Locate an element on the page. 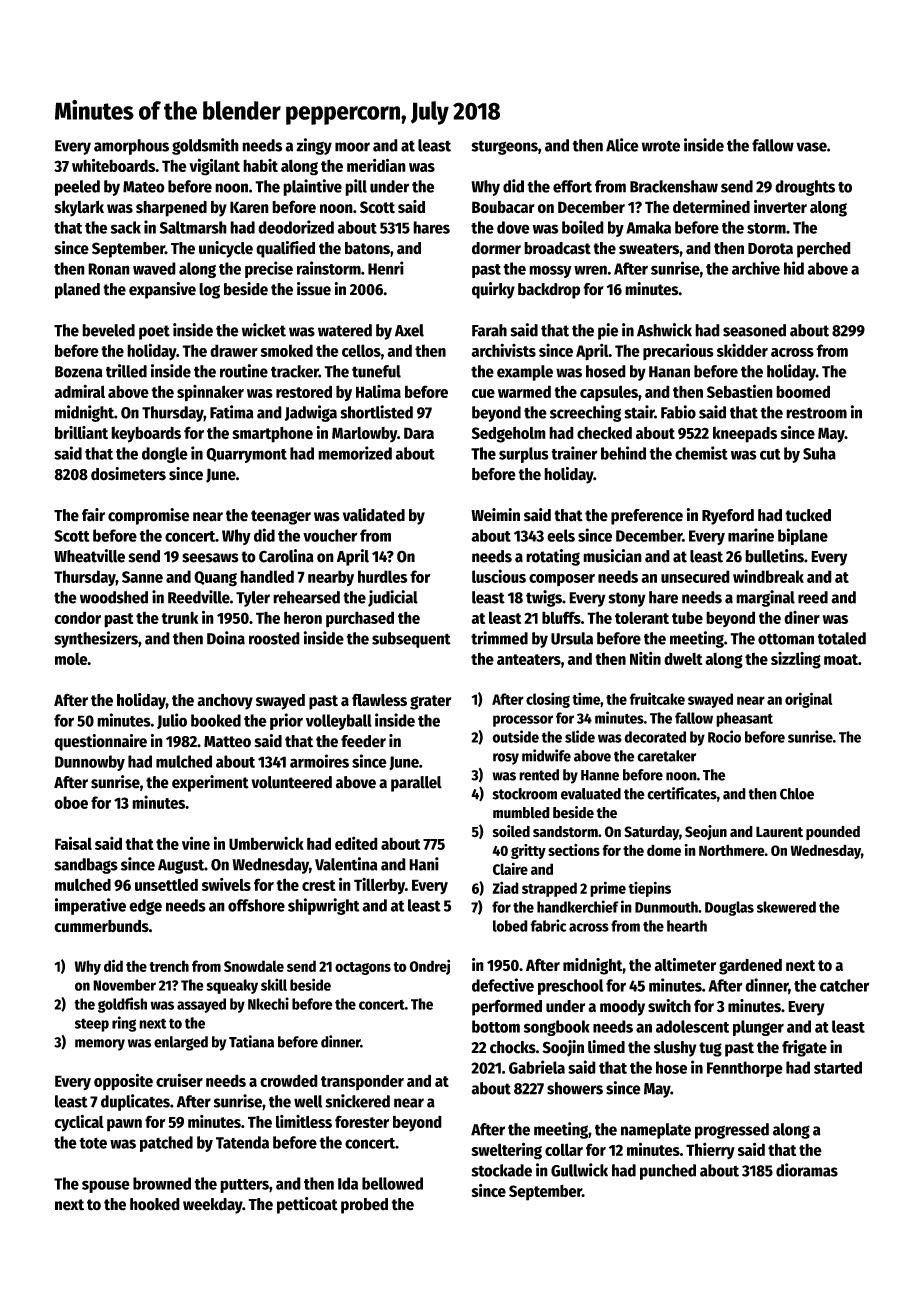 The image size is (924, 1308). punched is located at coordinates (668, 1172).
